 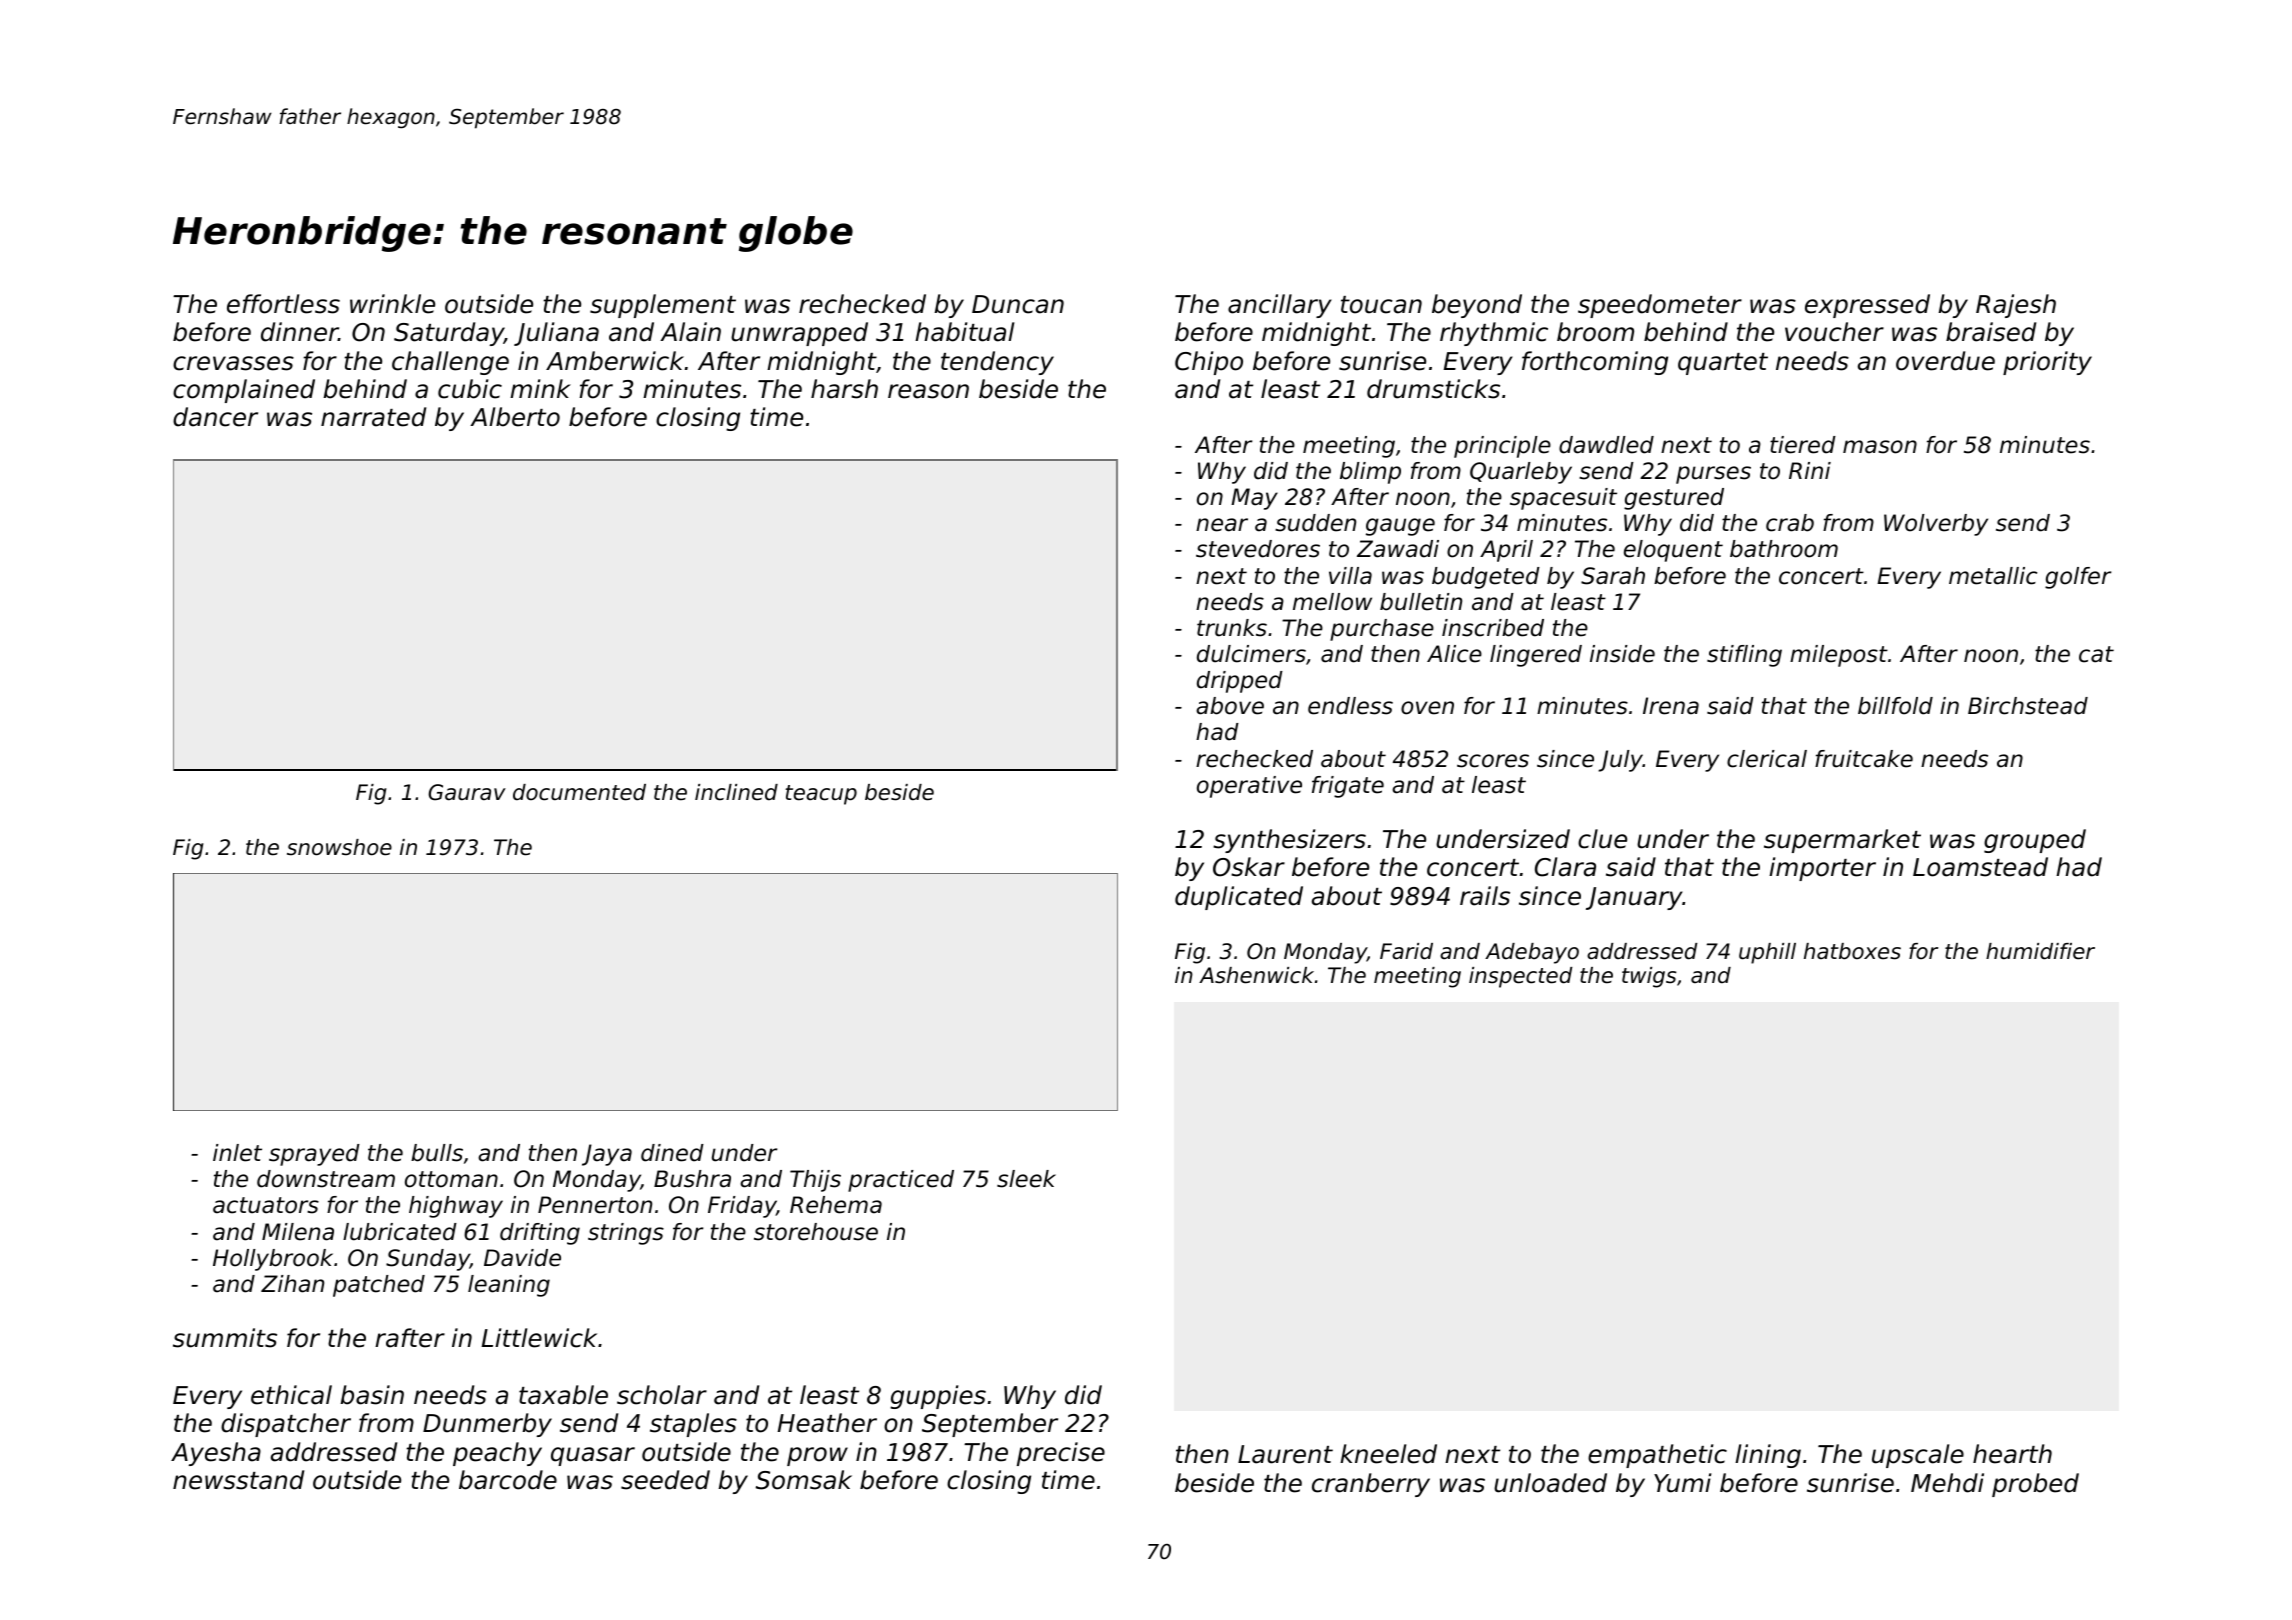 I want to click on grouped, so click(x=2035, y=841).
